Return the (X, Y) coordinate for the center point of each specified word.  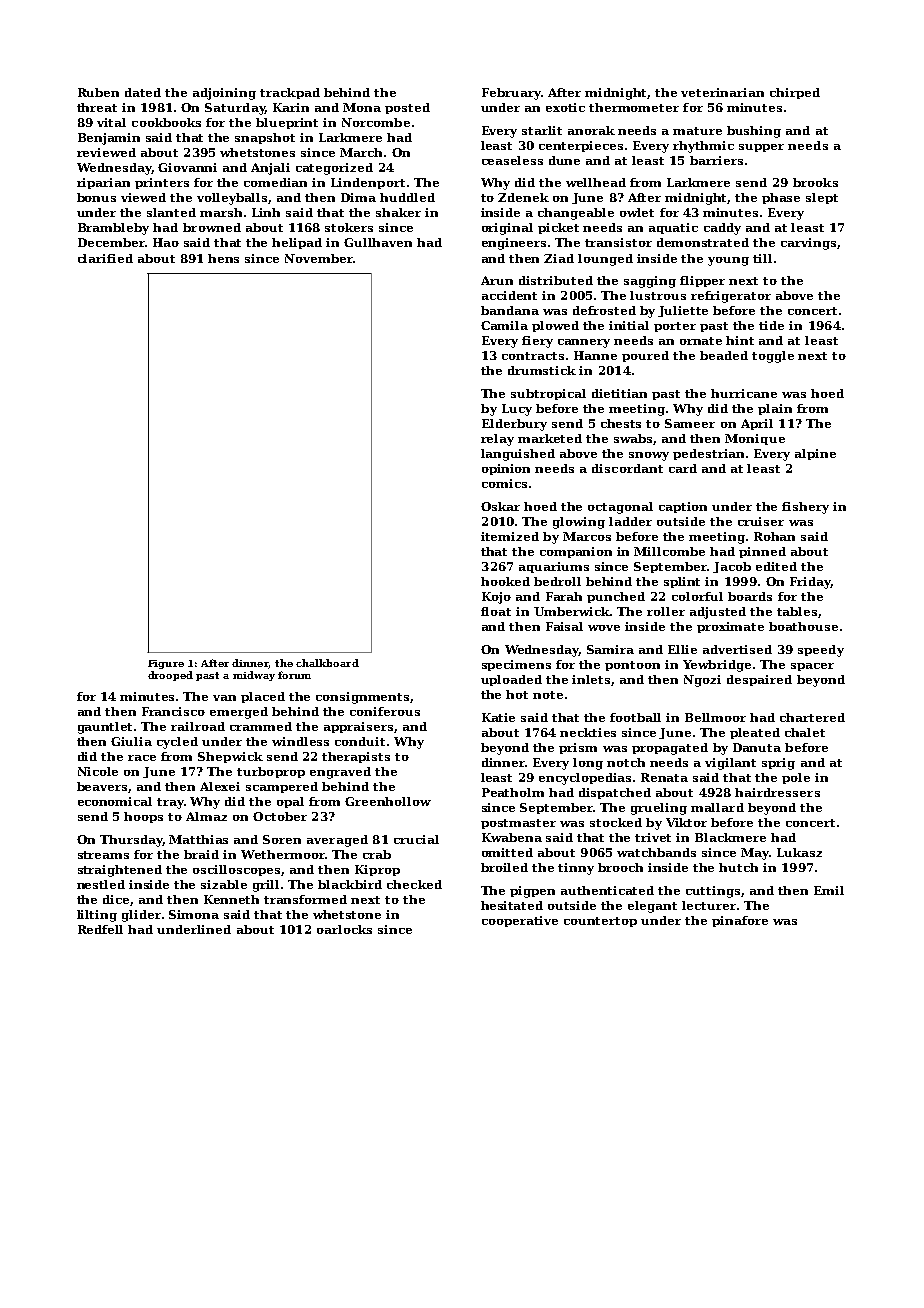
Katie (498, 717)
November (319, 258)
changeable (576, 214)
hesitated (512, 905)
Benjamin (109, 139)
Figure (166, 664)
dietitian (619, 393)
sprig (778, 764)
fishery (805, 508)
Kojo (496, 598)
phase (781, 198)
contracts (533, 356)
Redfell (100, 929)
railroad (198, 726)
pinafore (740, 921)
